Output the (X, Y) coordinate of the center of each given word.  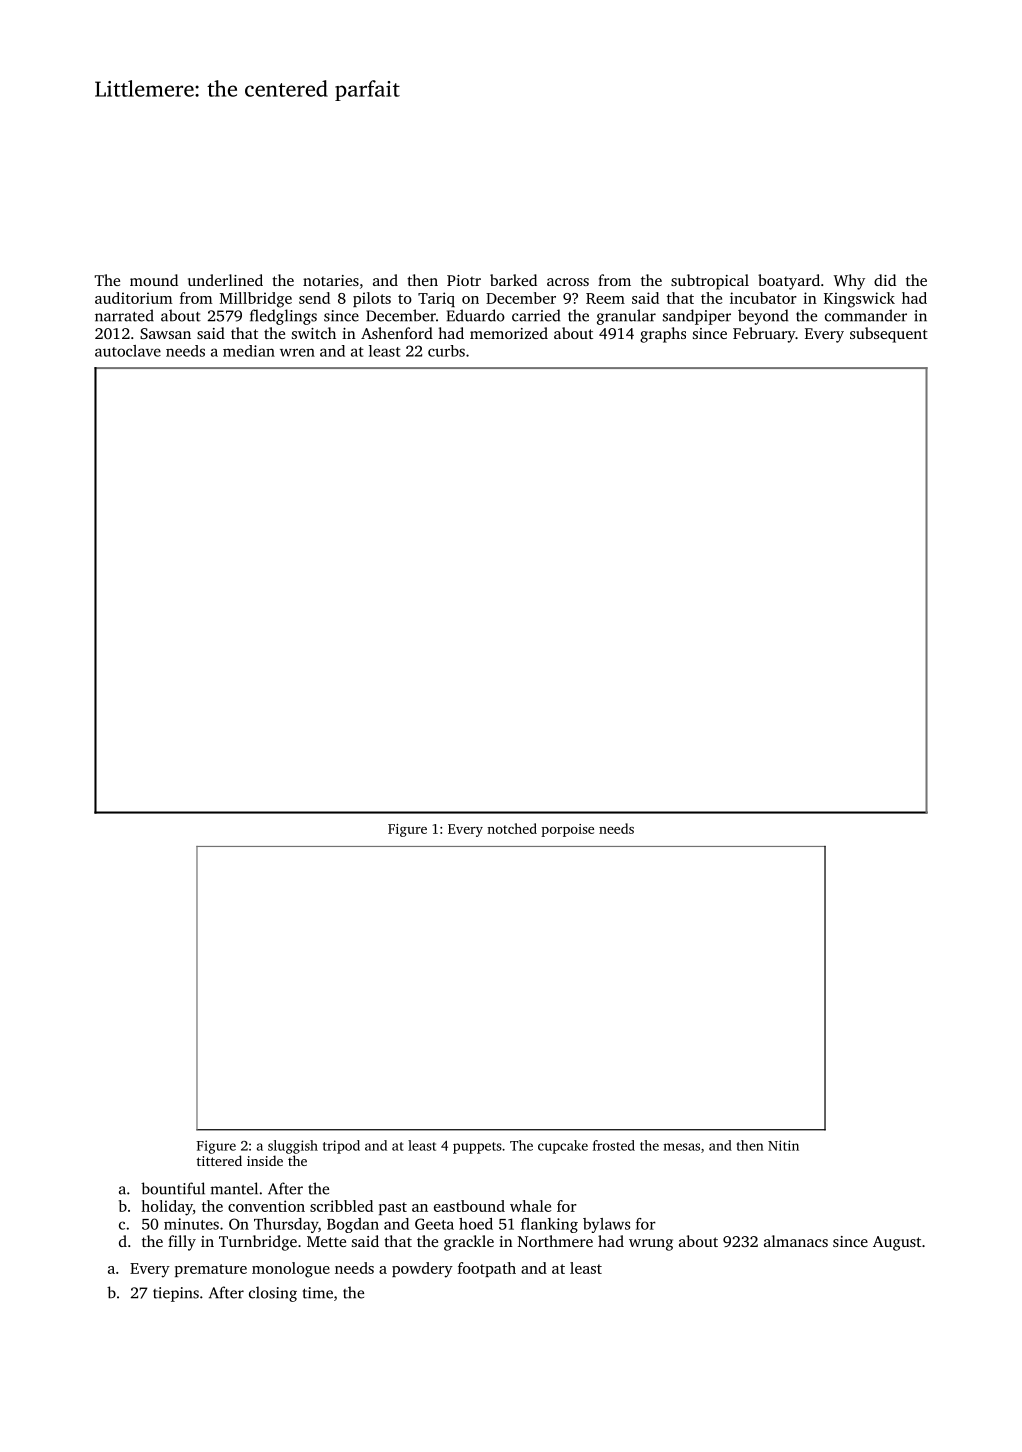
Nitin (783, 1145)
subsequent (889, 335)
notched (512, 828)
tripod (341, 1147)
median (249, 351)
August (897, 1243)
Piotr (464, 280)
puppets (477, 1148)
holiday (167, 1208)
